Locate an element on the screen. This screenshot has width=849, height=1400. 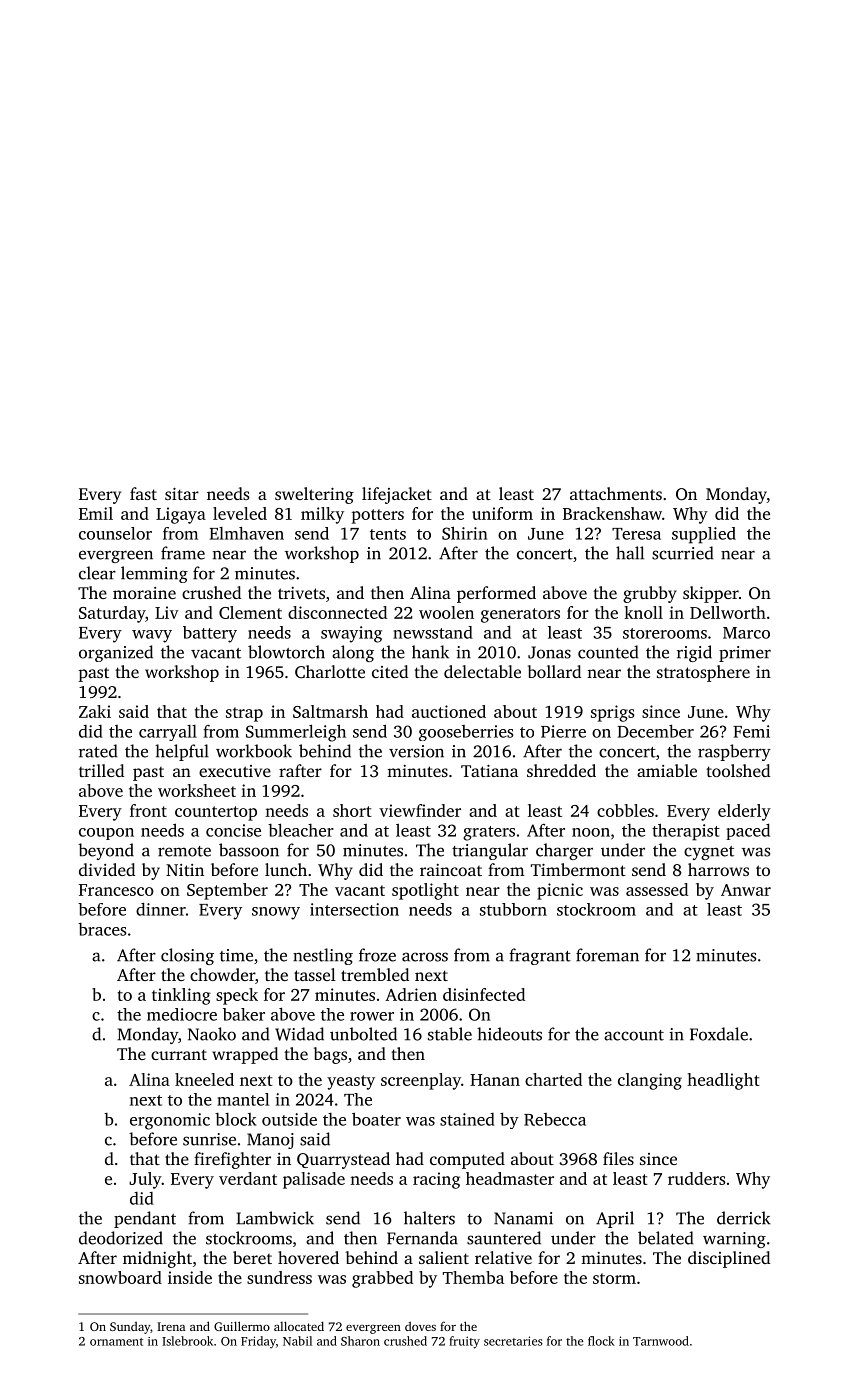
grubby is located at coordinates (650, 594).
